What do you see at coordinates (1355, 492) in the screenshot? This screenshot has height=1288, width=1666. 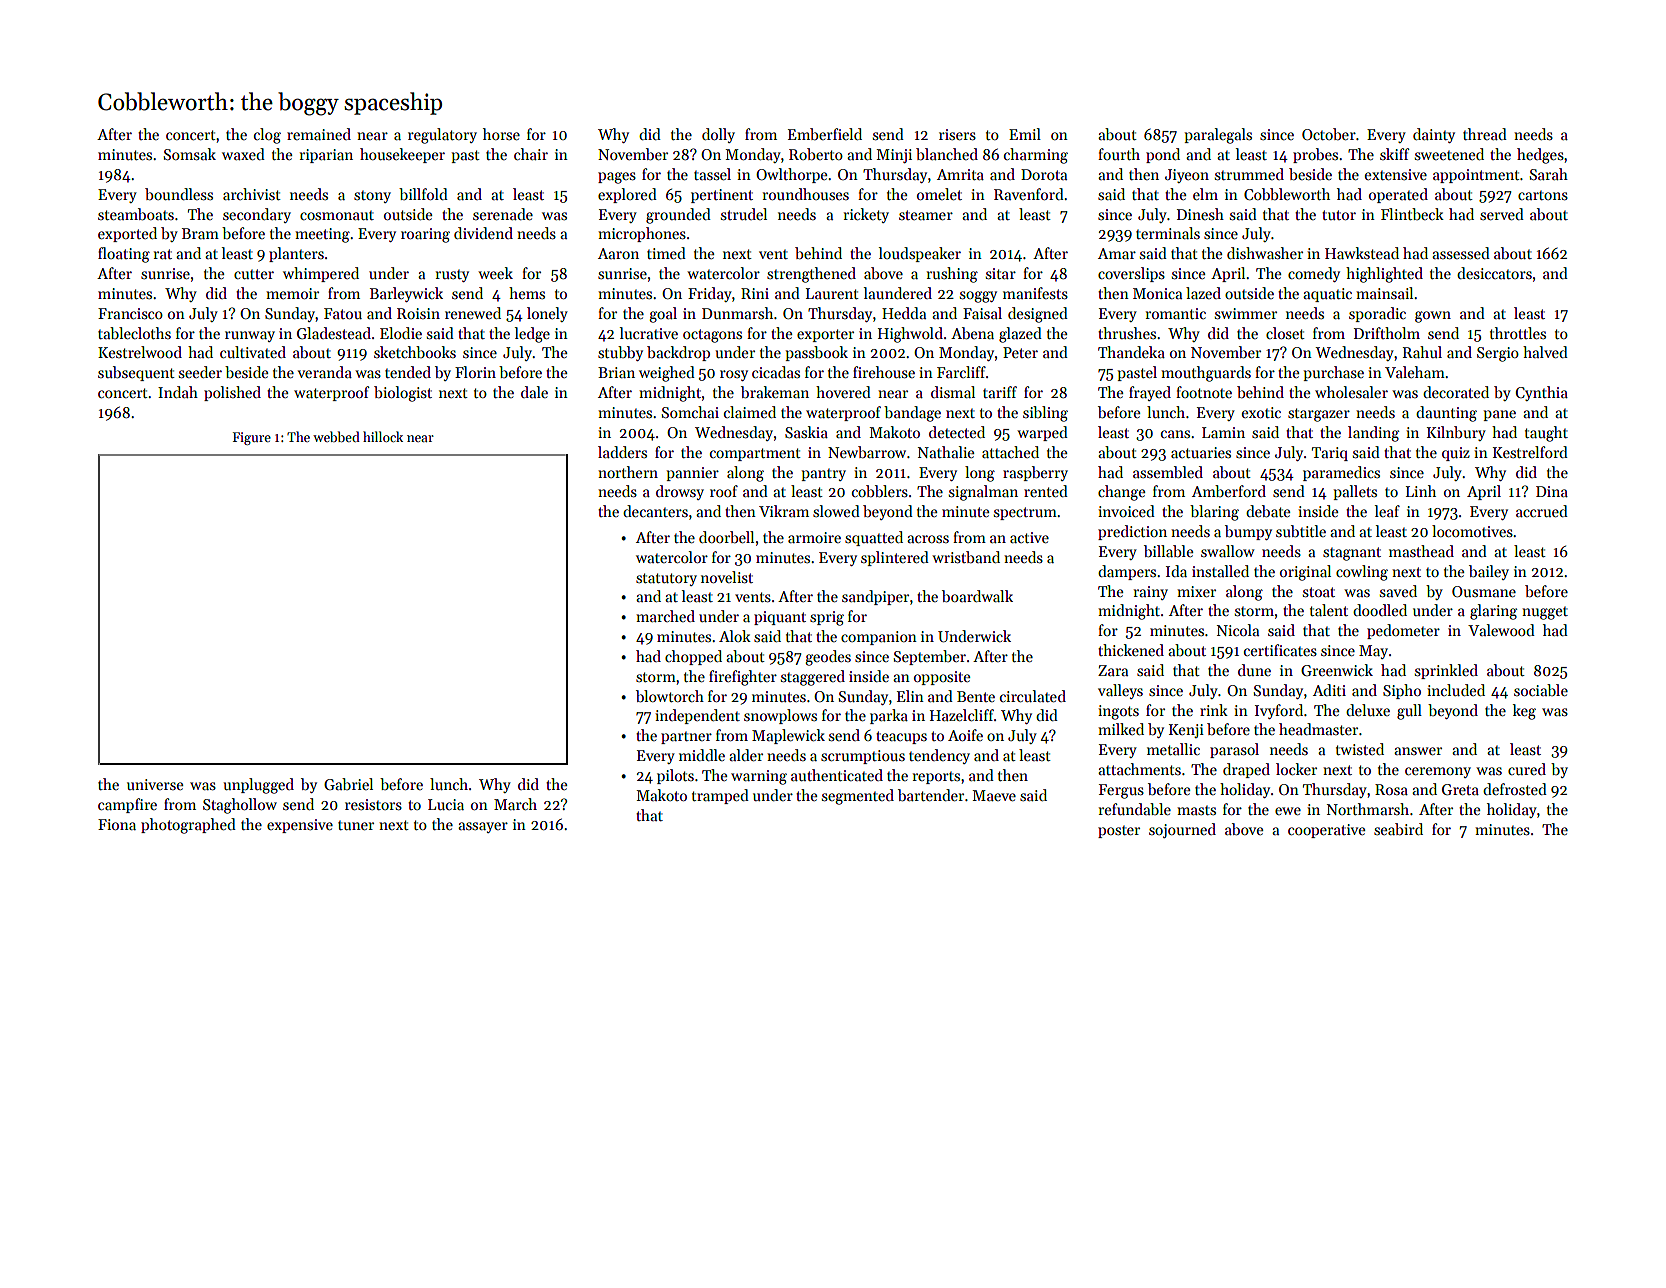 I see `pallets` at bounding box center [1355, 492].
